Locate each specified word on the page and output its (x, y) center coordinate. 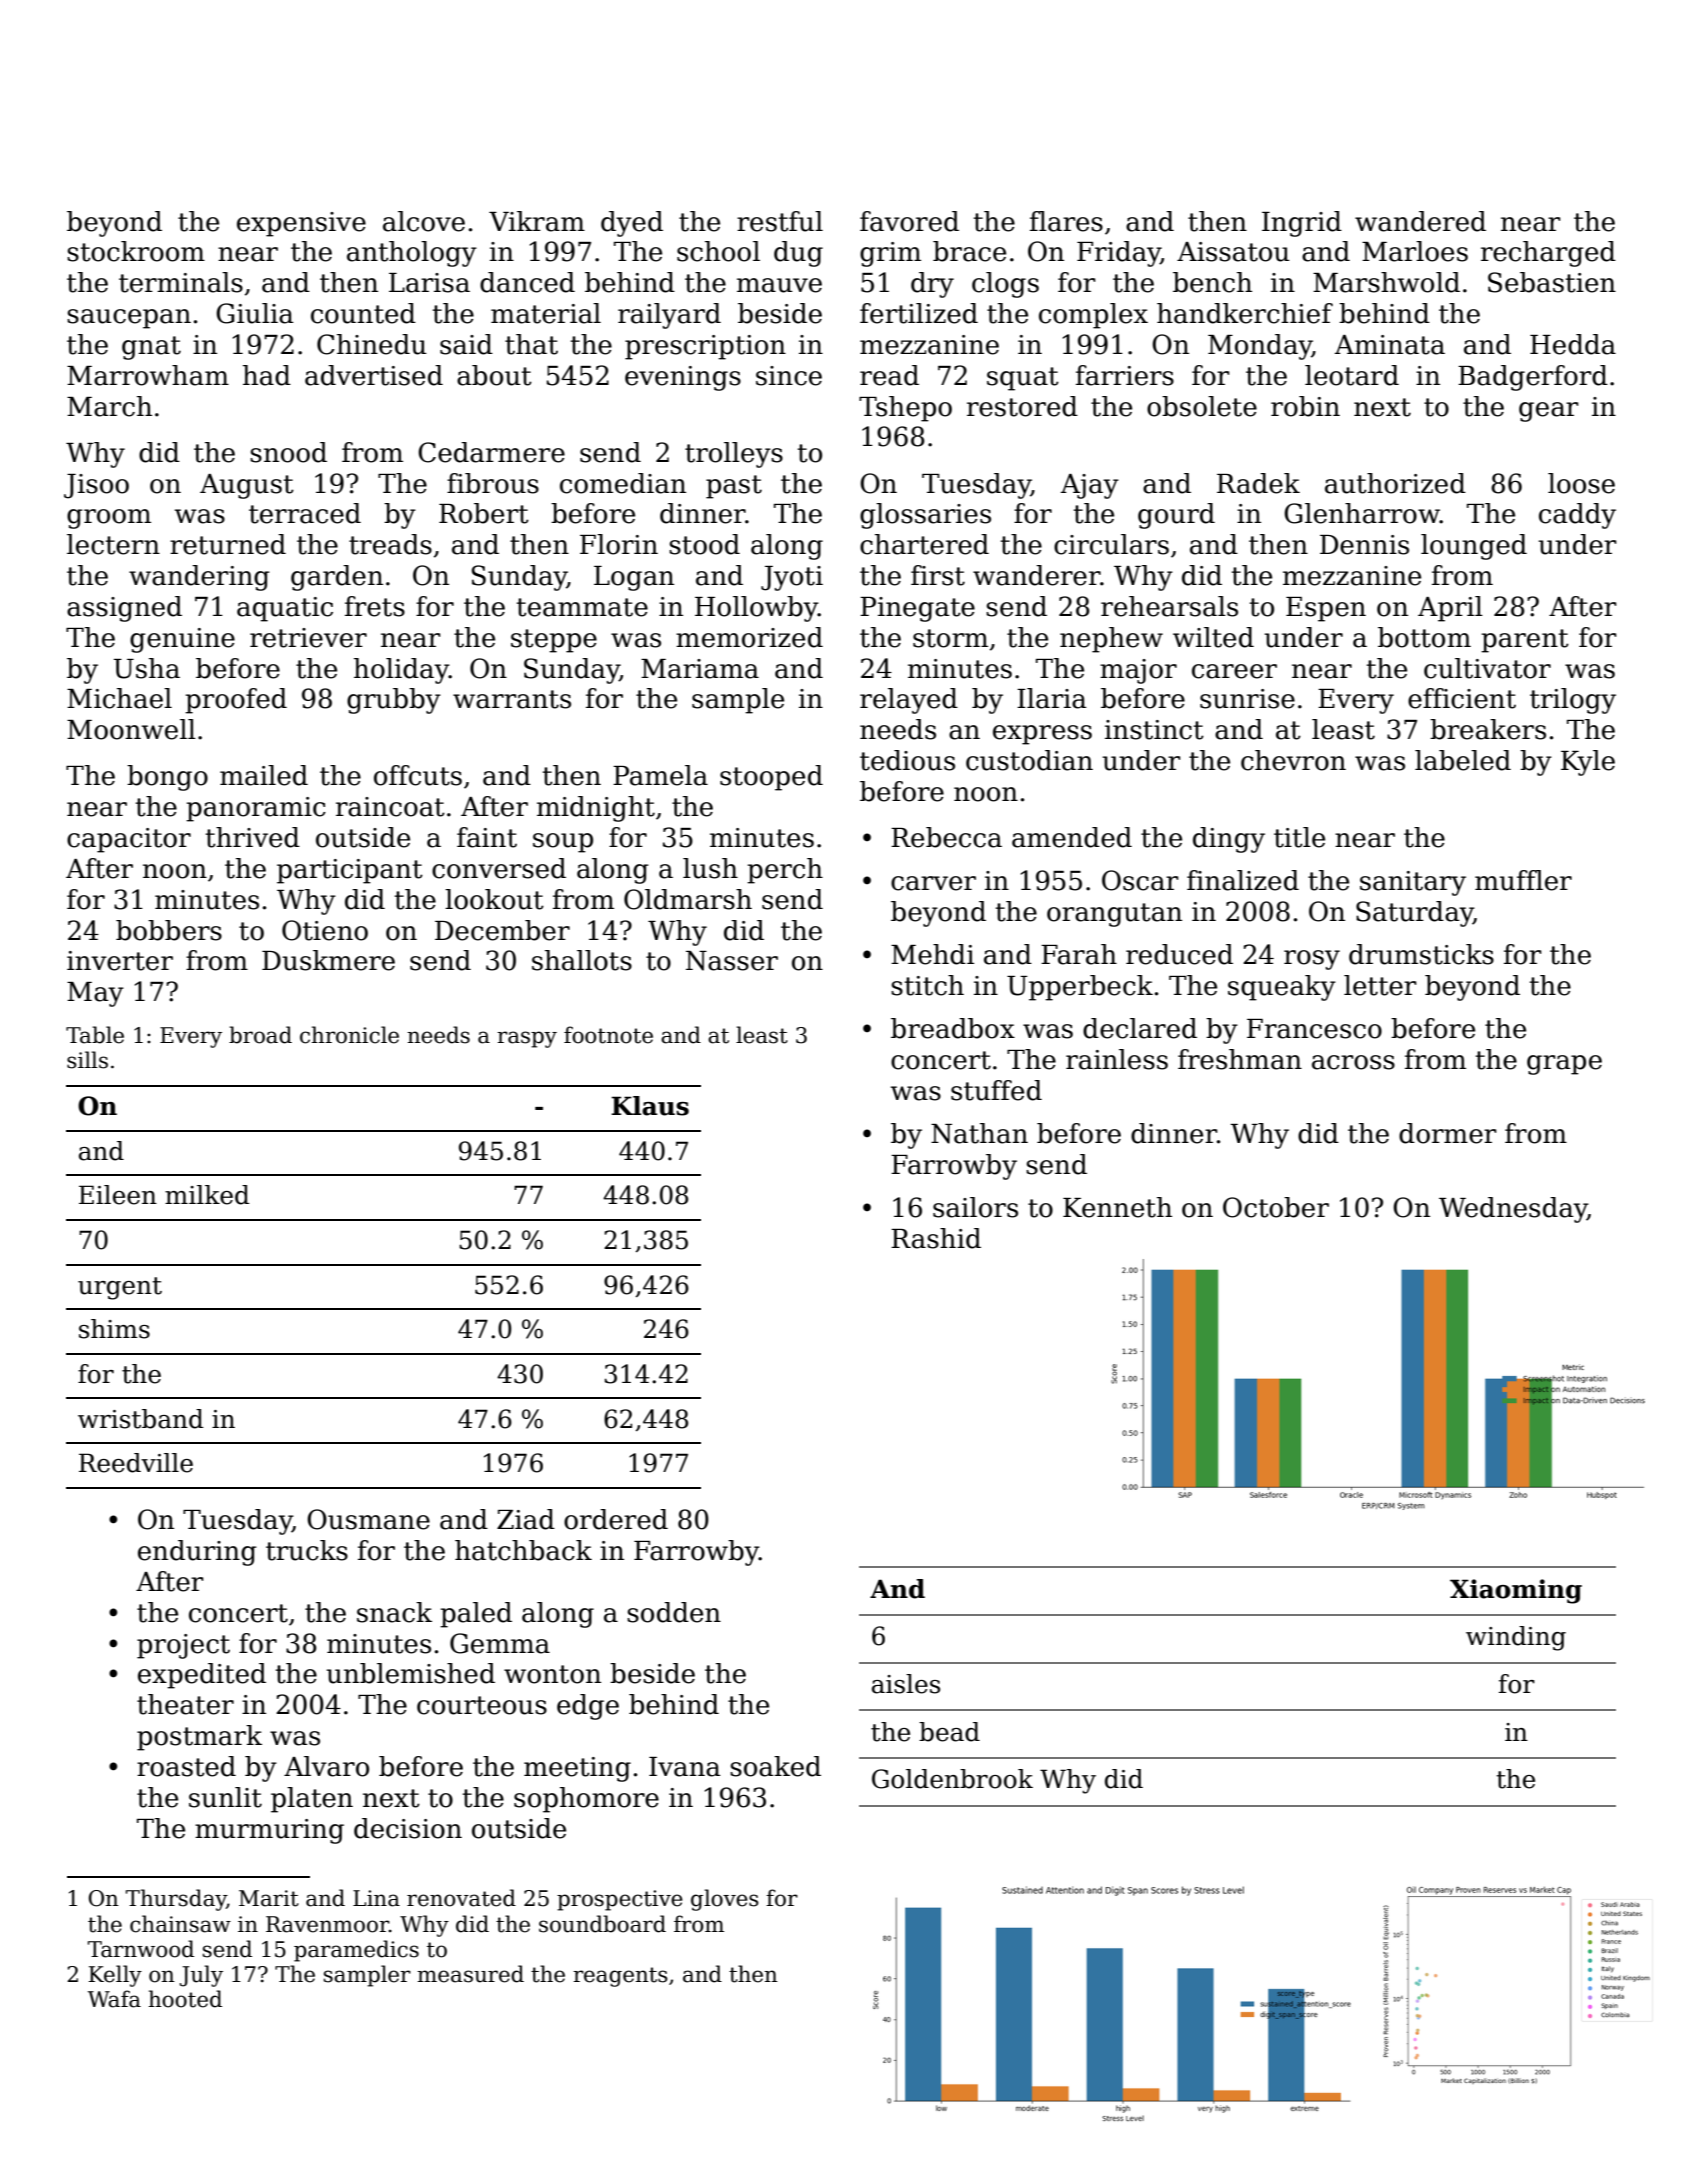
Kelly (115, 1976)
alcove (424, 221)
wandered (1420, 221)
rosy (1312, 960)
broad (260, 1035)
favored (909, 221)
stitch (927, 985)
